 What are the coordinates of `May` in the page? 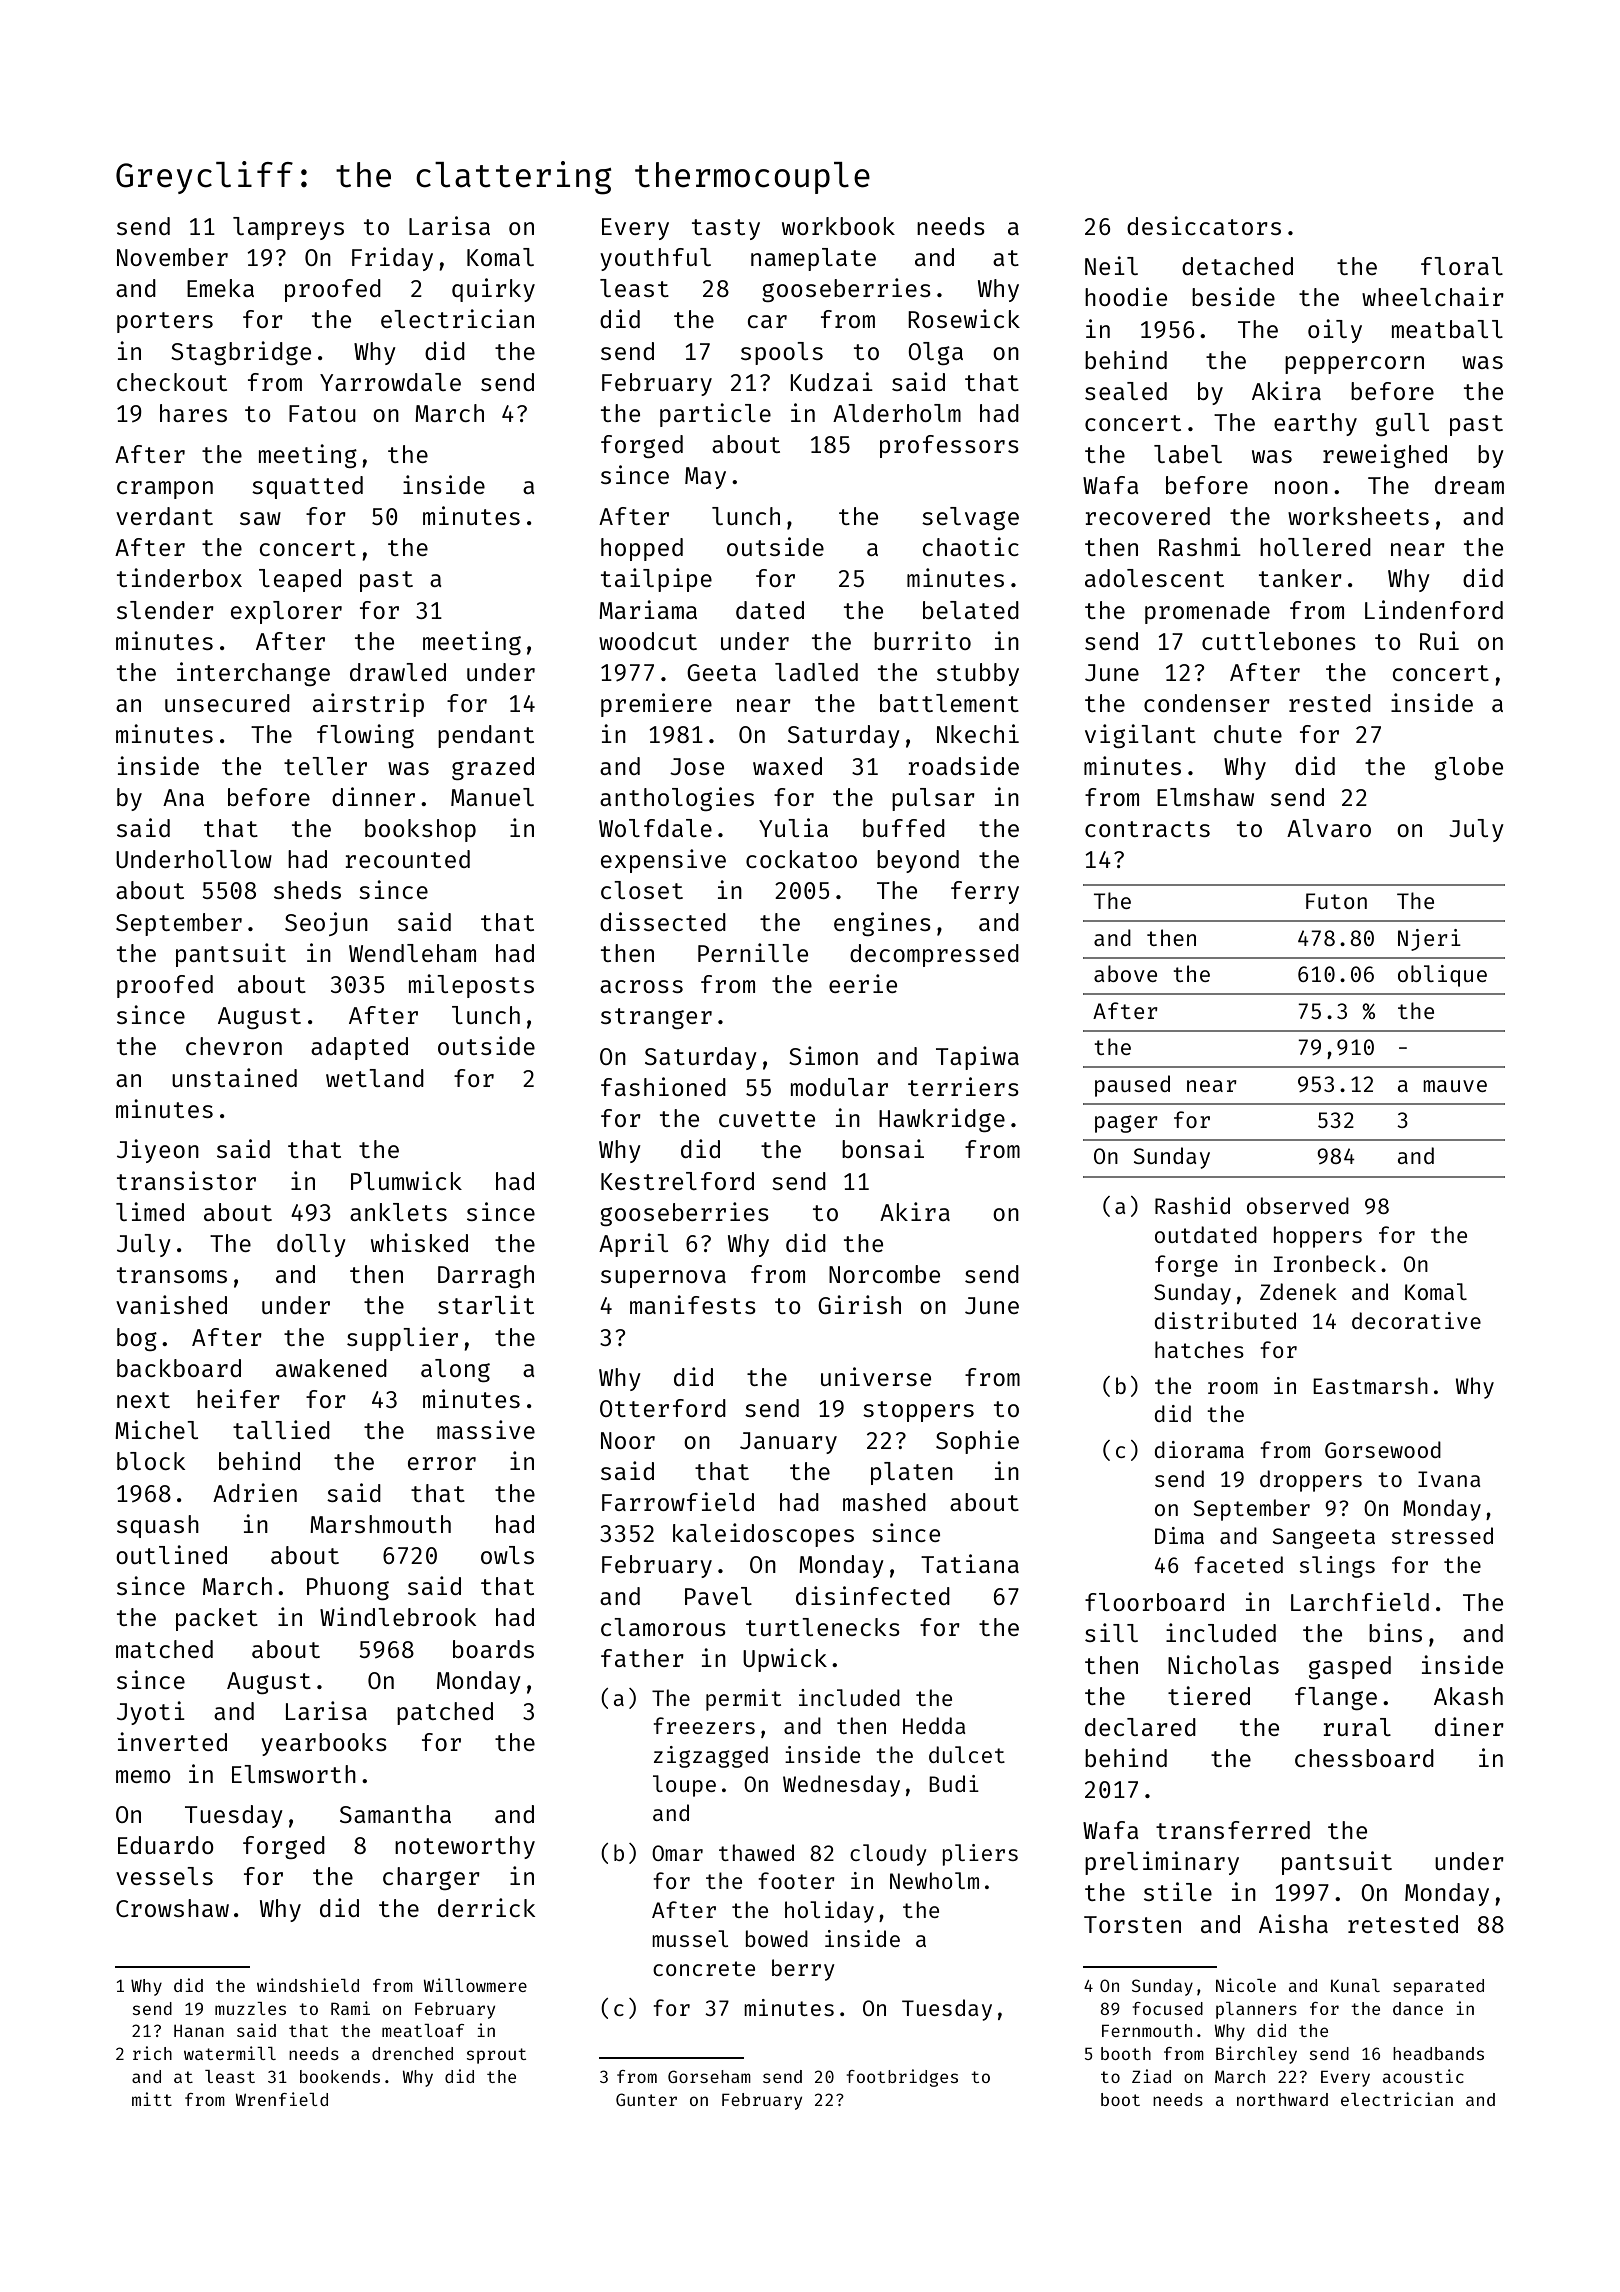 It's located at (705, 478).
